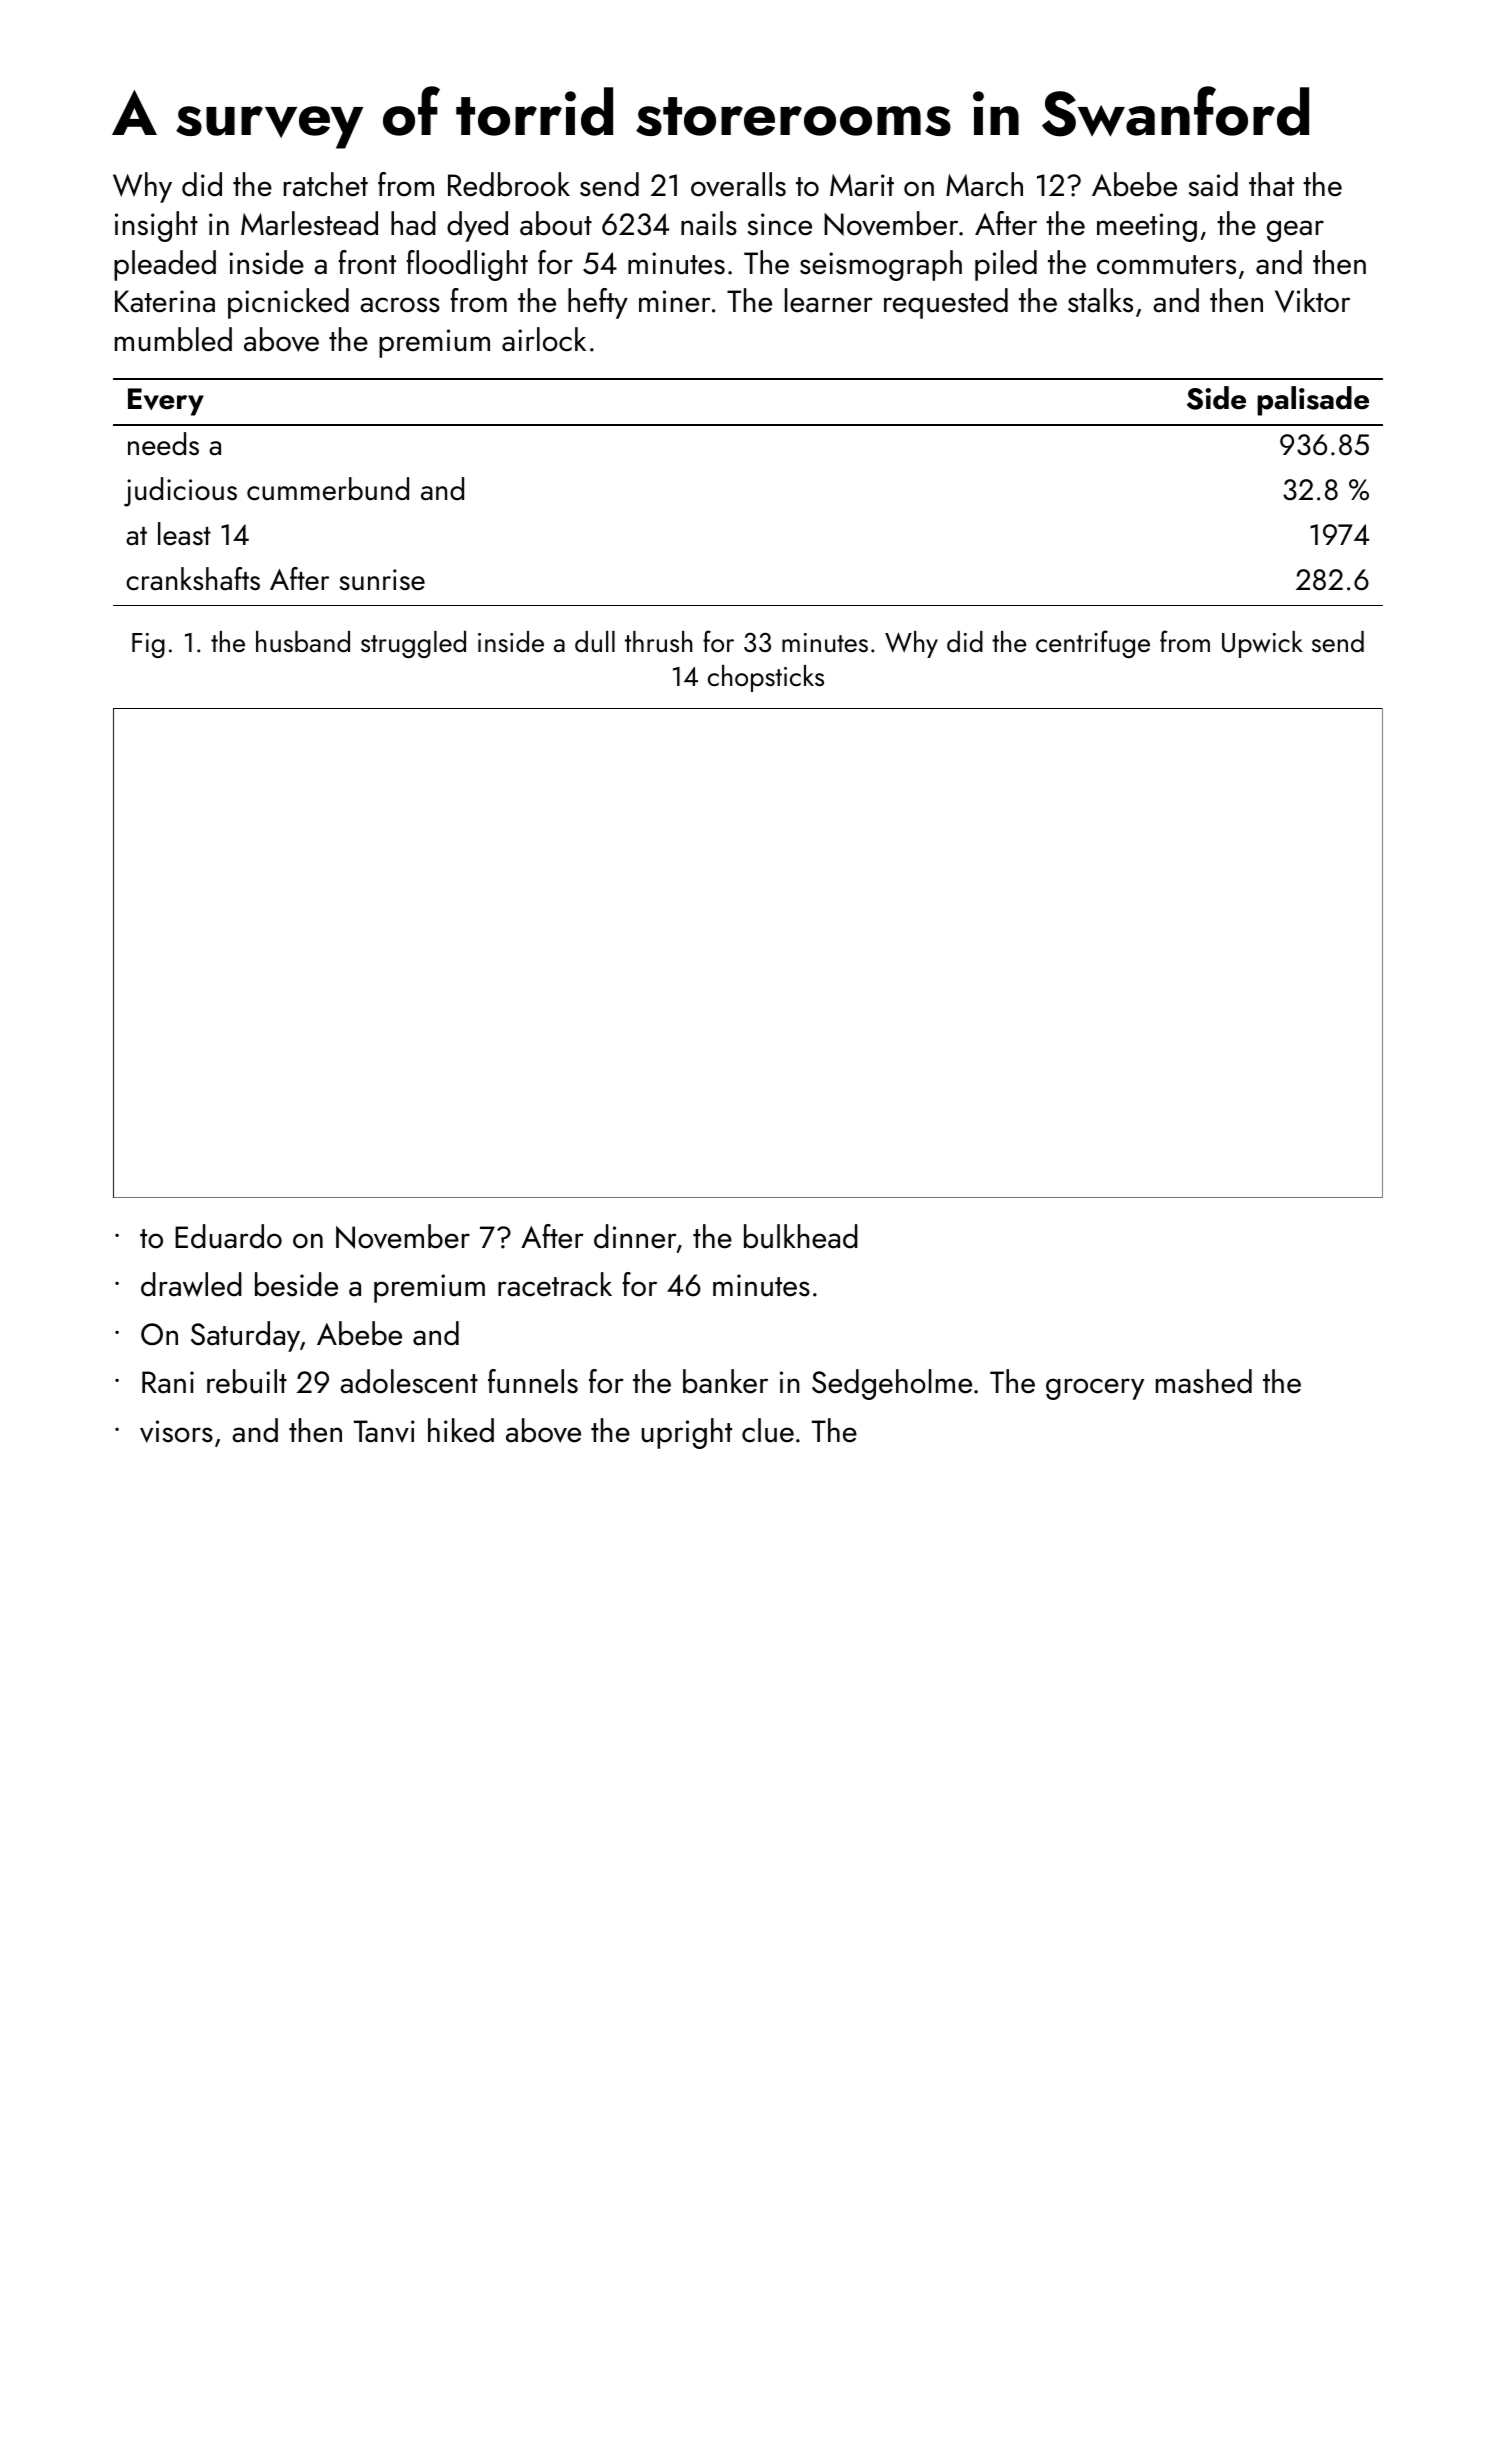 This screenshot has height=2464, width=1496. Describe the element at coordinates (1204, 1381) in the screenshot. I see `mashed` at that location.
